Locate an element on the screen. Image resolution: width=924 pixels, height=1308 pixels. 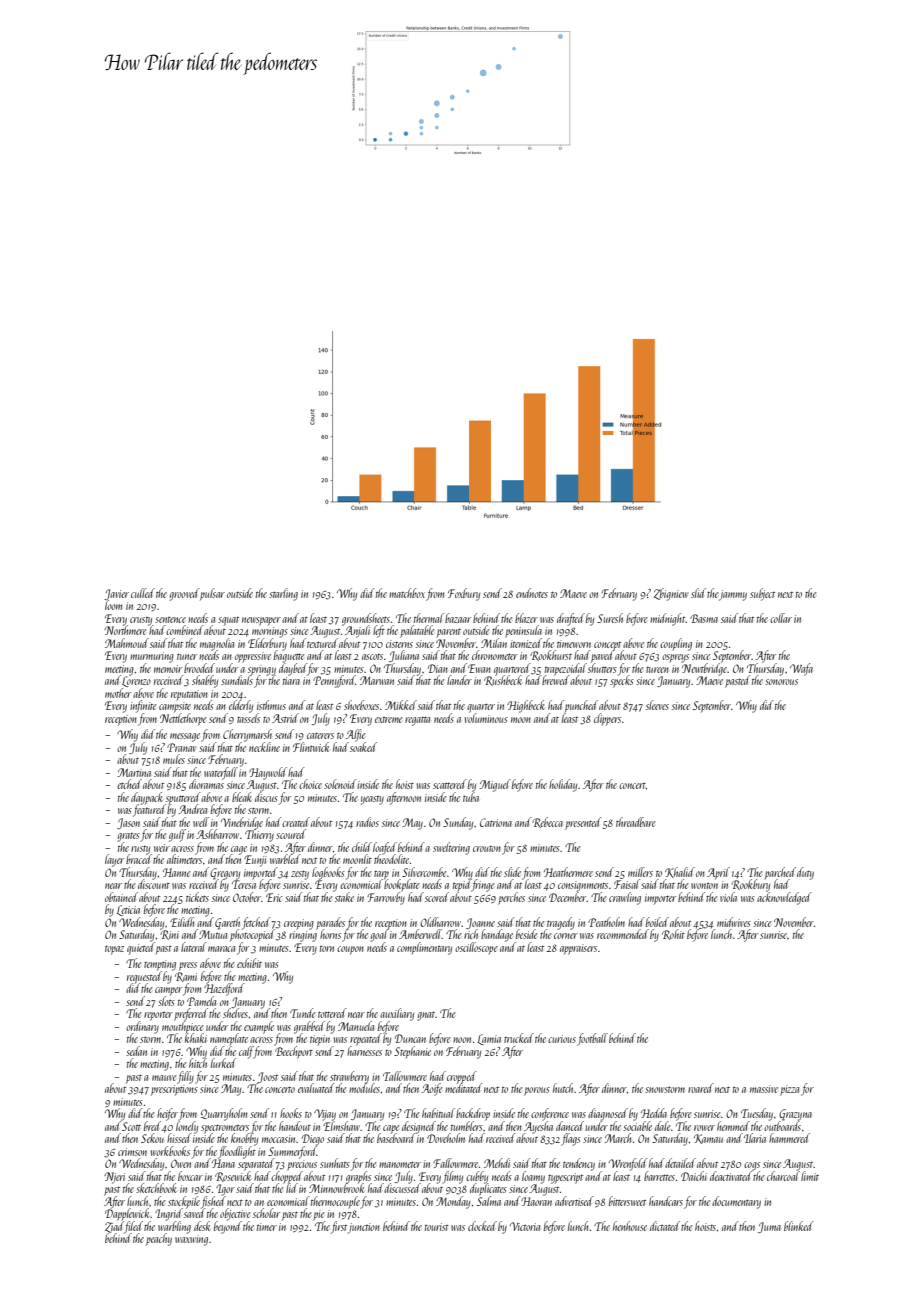
infinite is located at coordinates (143, 706).
